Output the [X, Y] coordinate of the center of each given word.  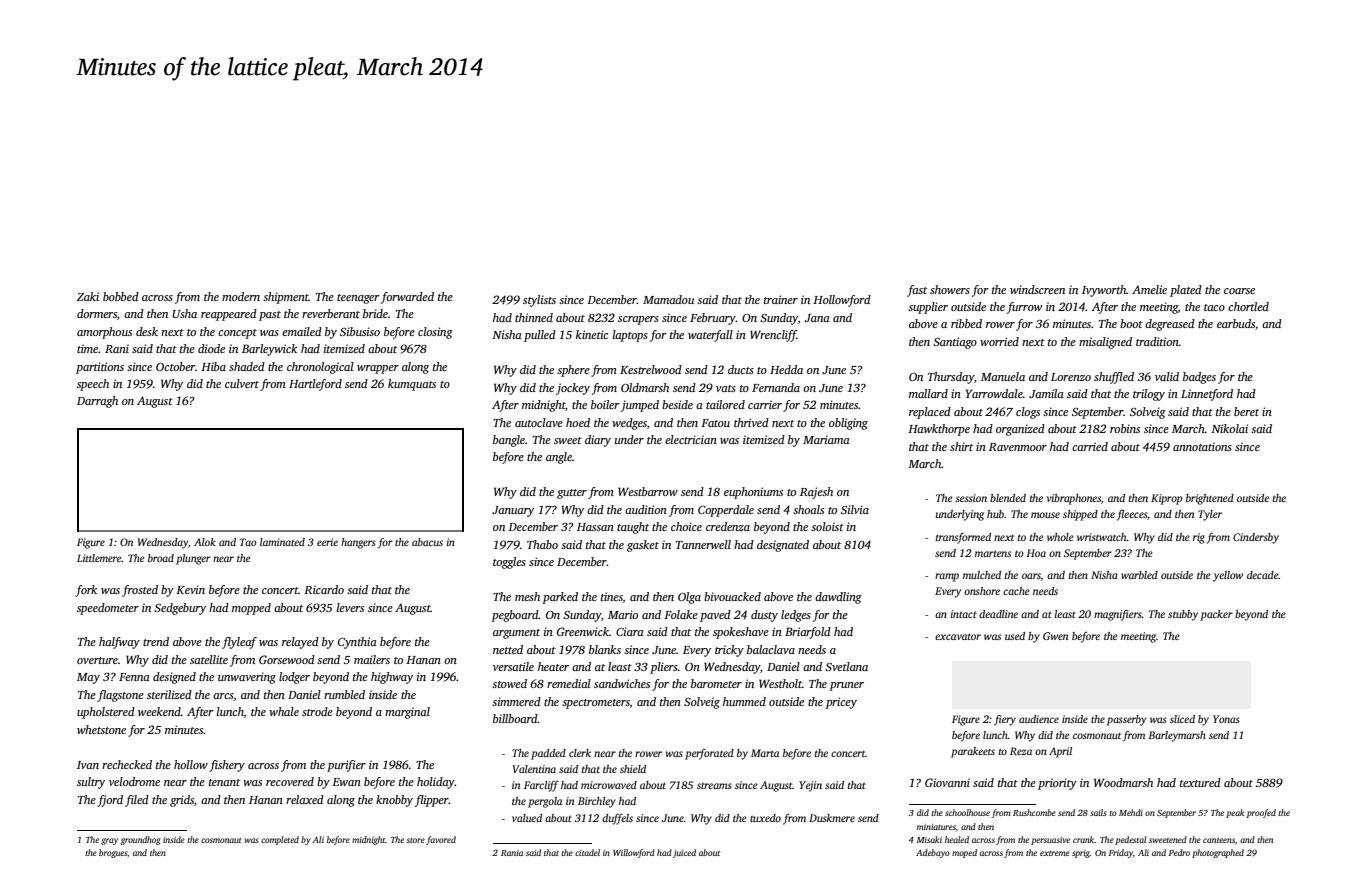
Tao [248, 542]
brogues [113, 853]
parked [560, 598]
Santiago [955, 343]
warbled [1139, 575]
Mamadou [668, 299]
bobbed [121, 296]
